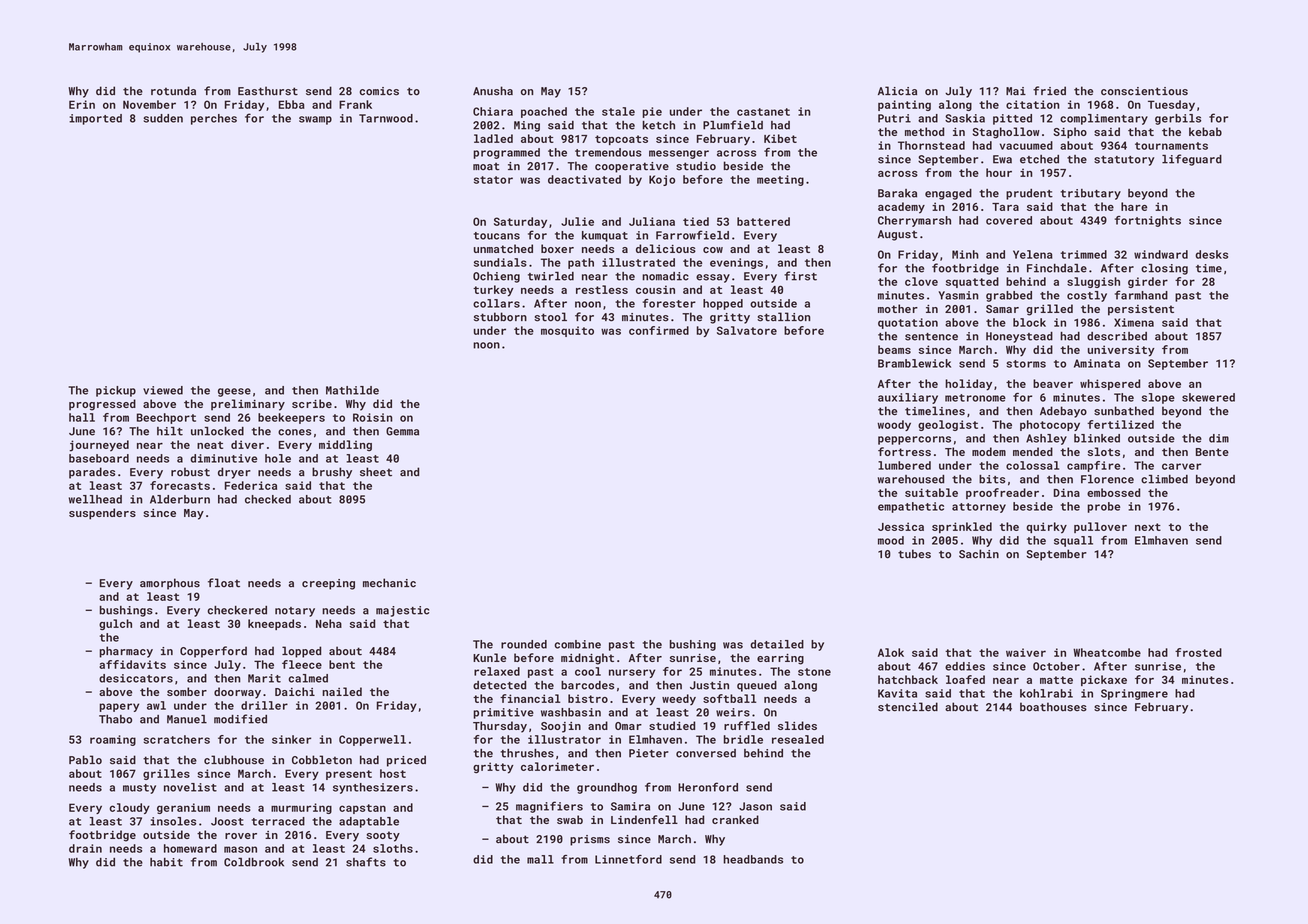  What do you see at coordinates (1148, 527) in the page?
I see `next` at bounding box center [1148, 527].
